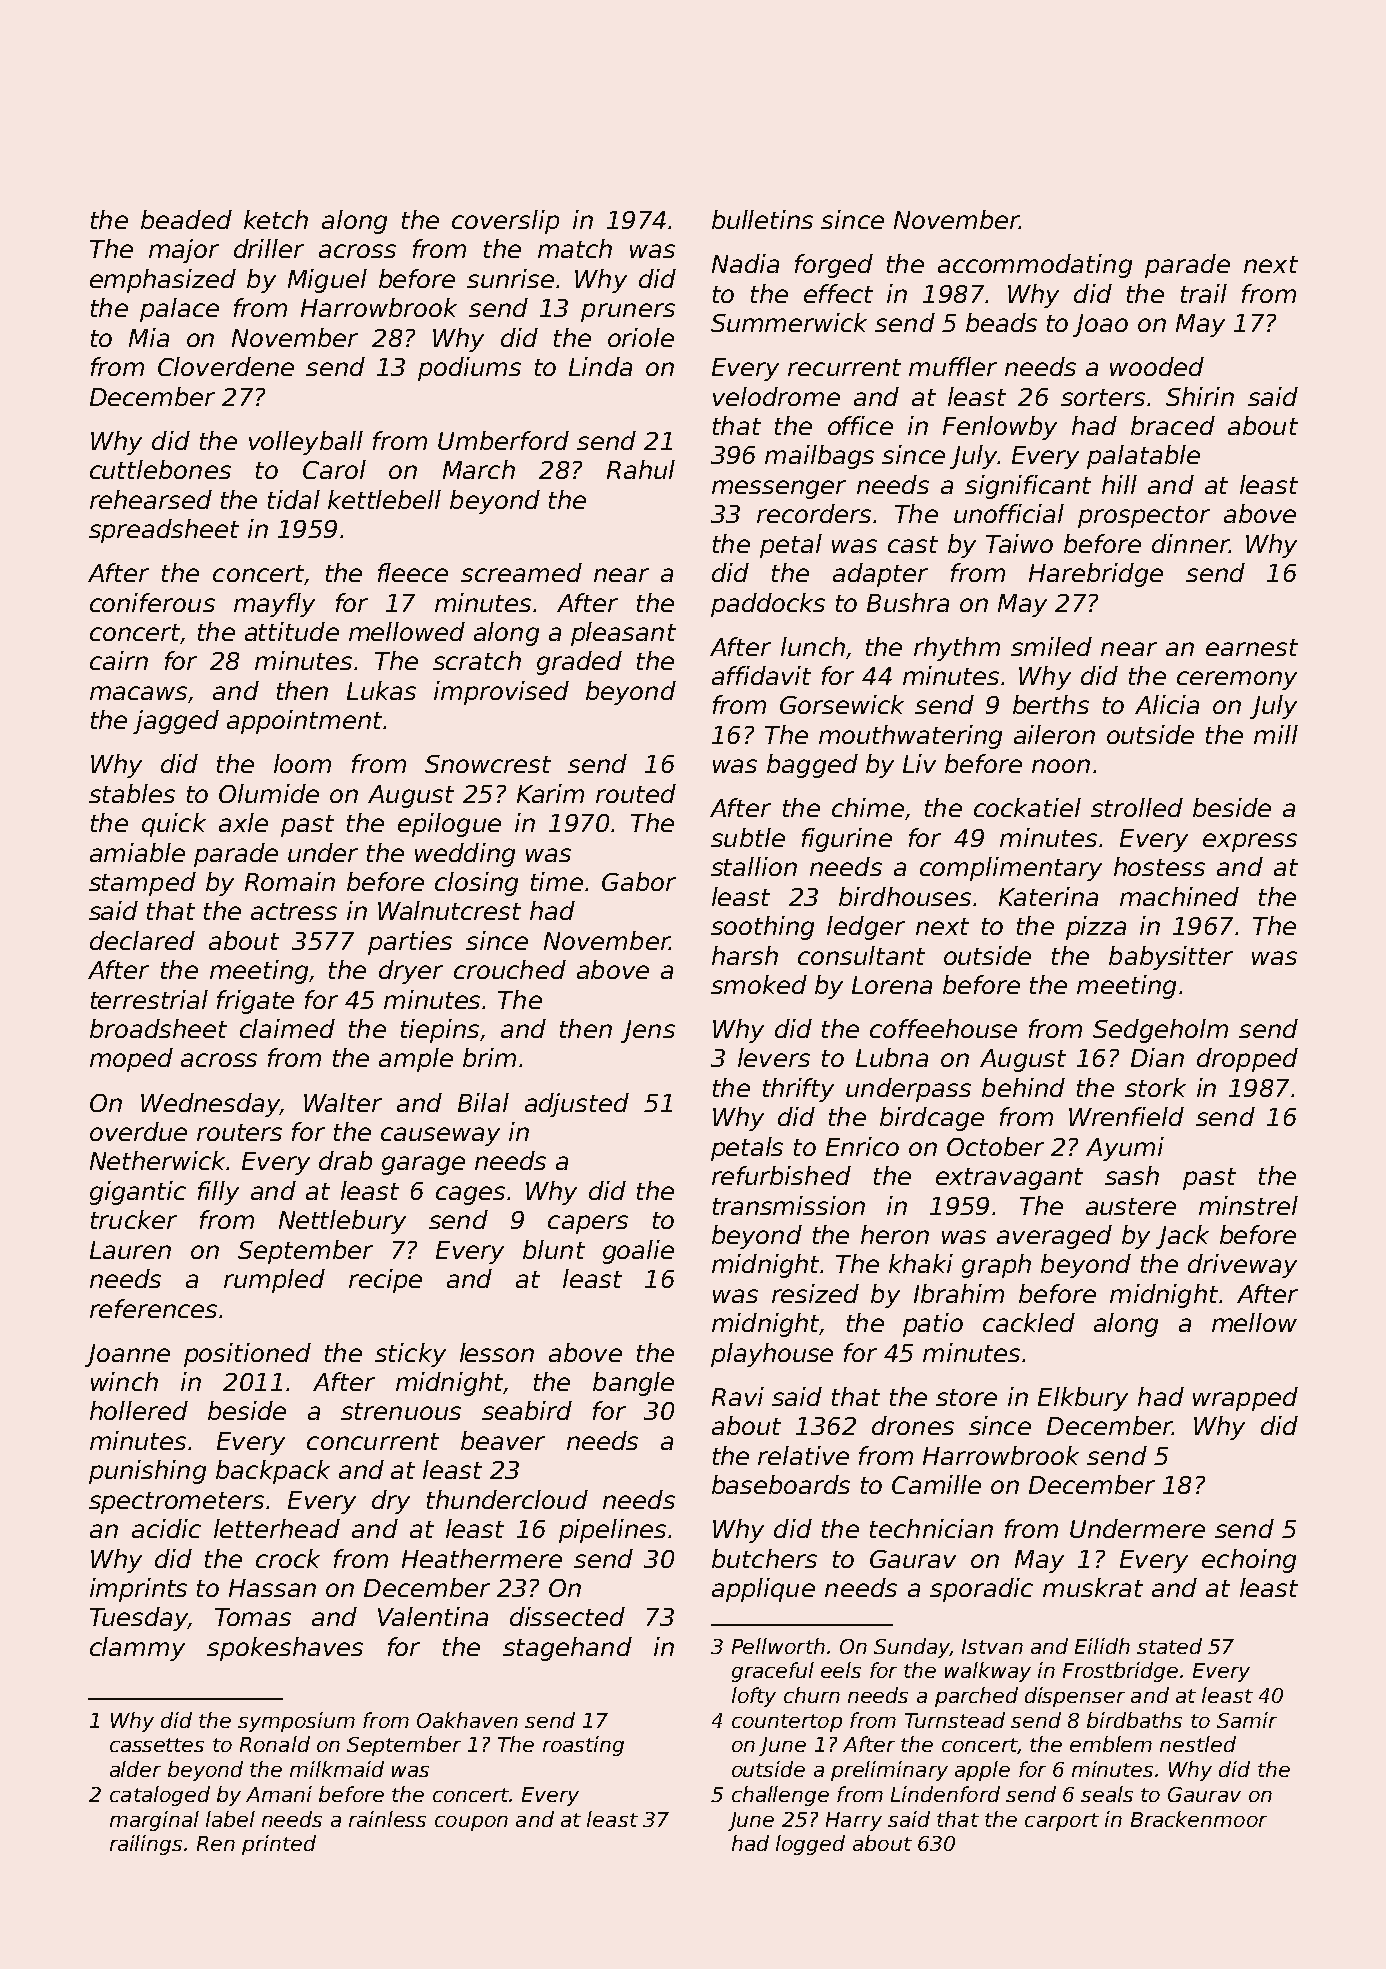  I want to click on dissected, so click(567, 1616).
